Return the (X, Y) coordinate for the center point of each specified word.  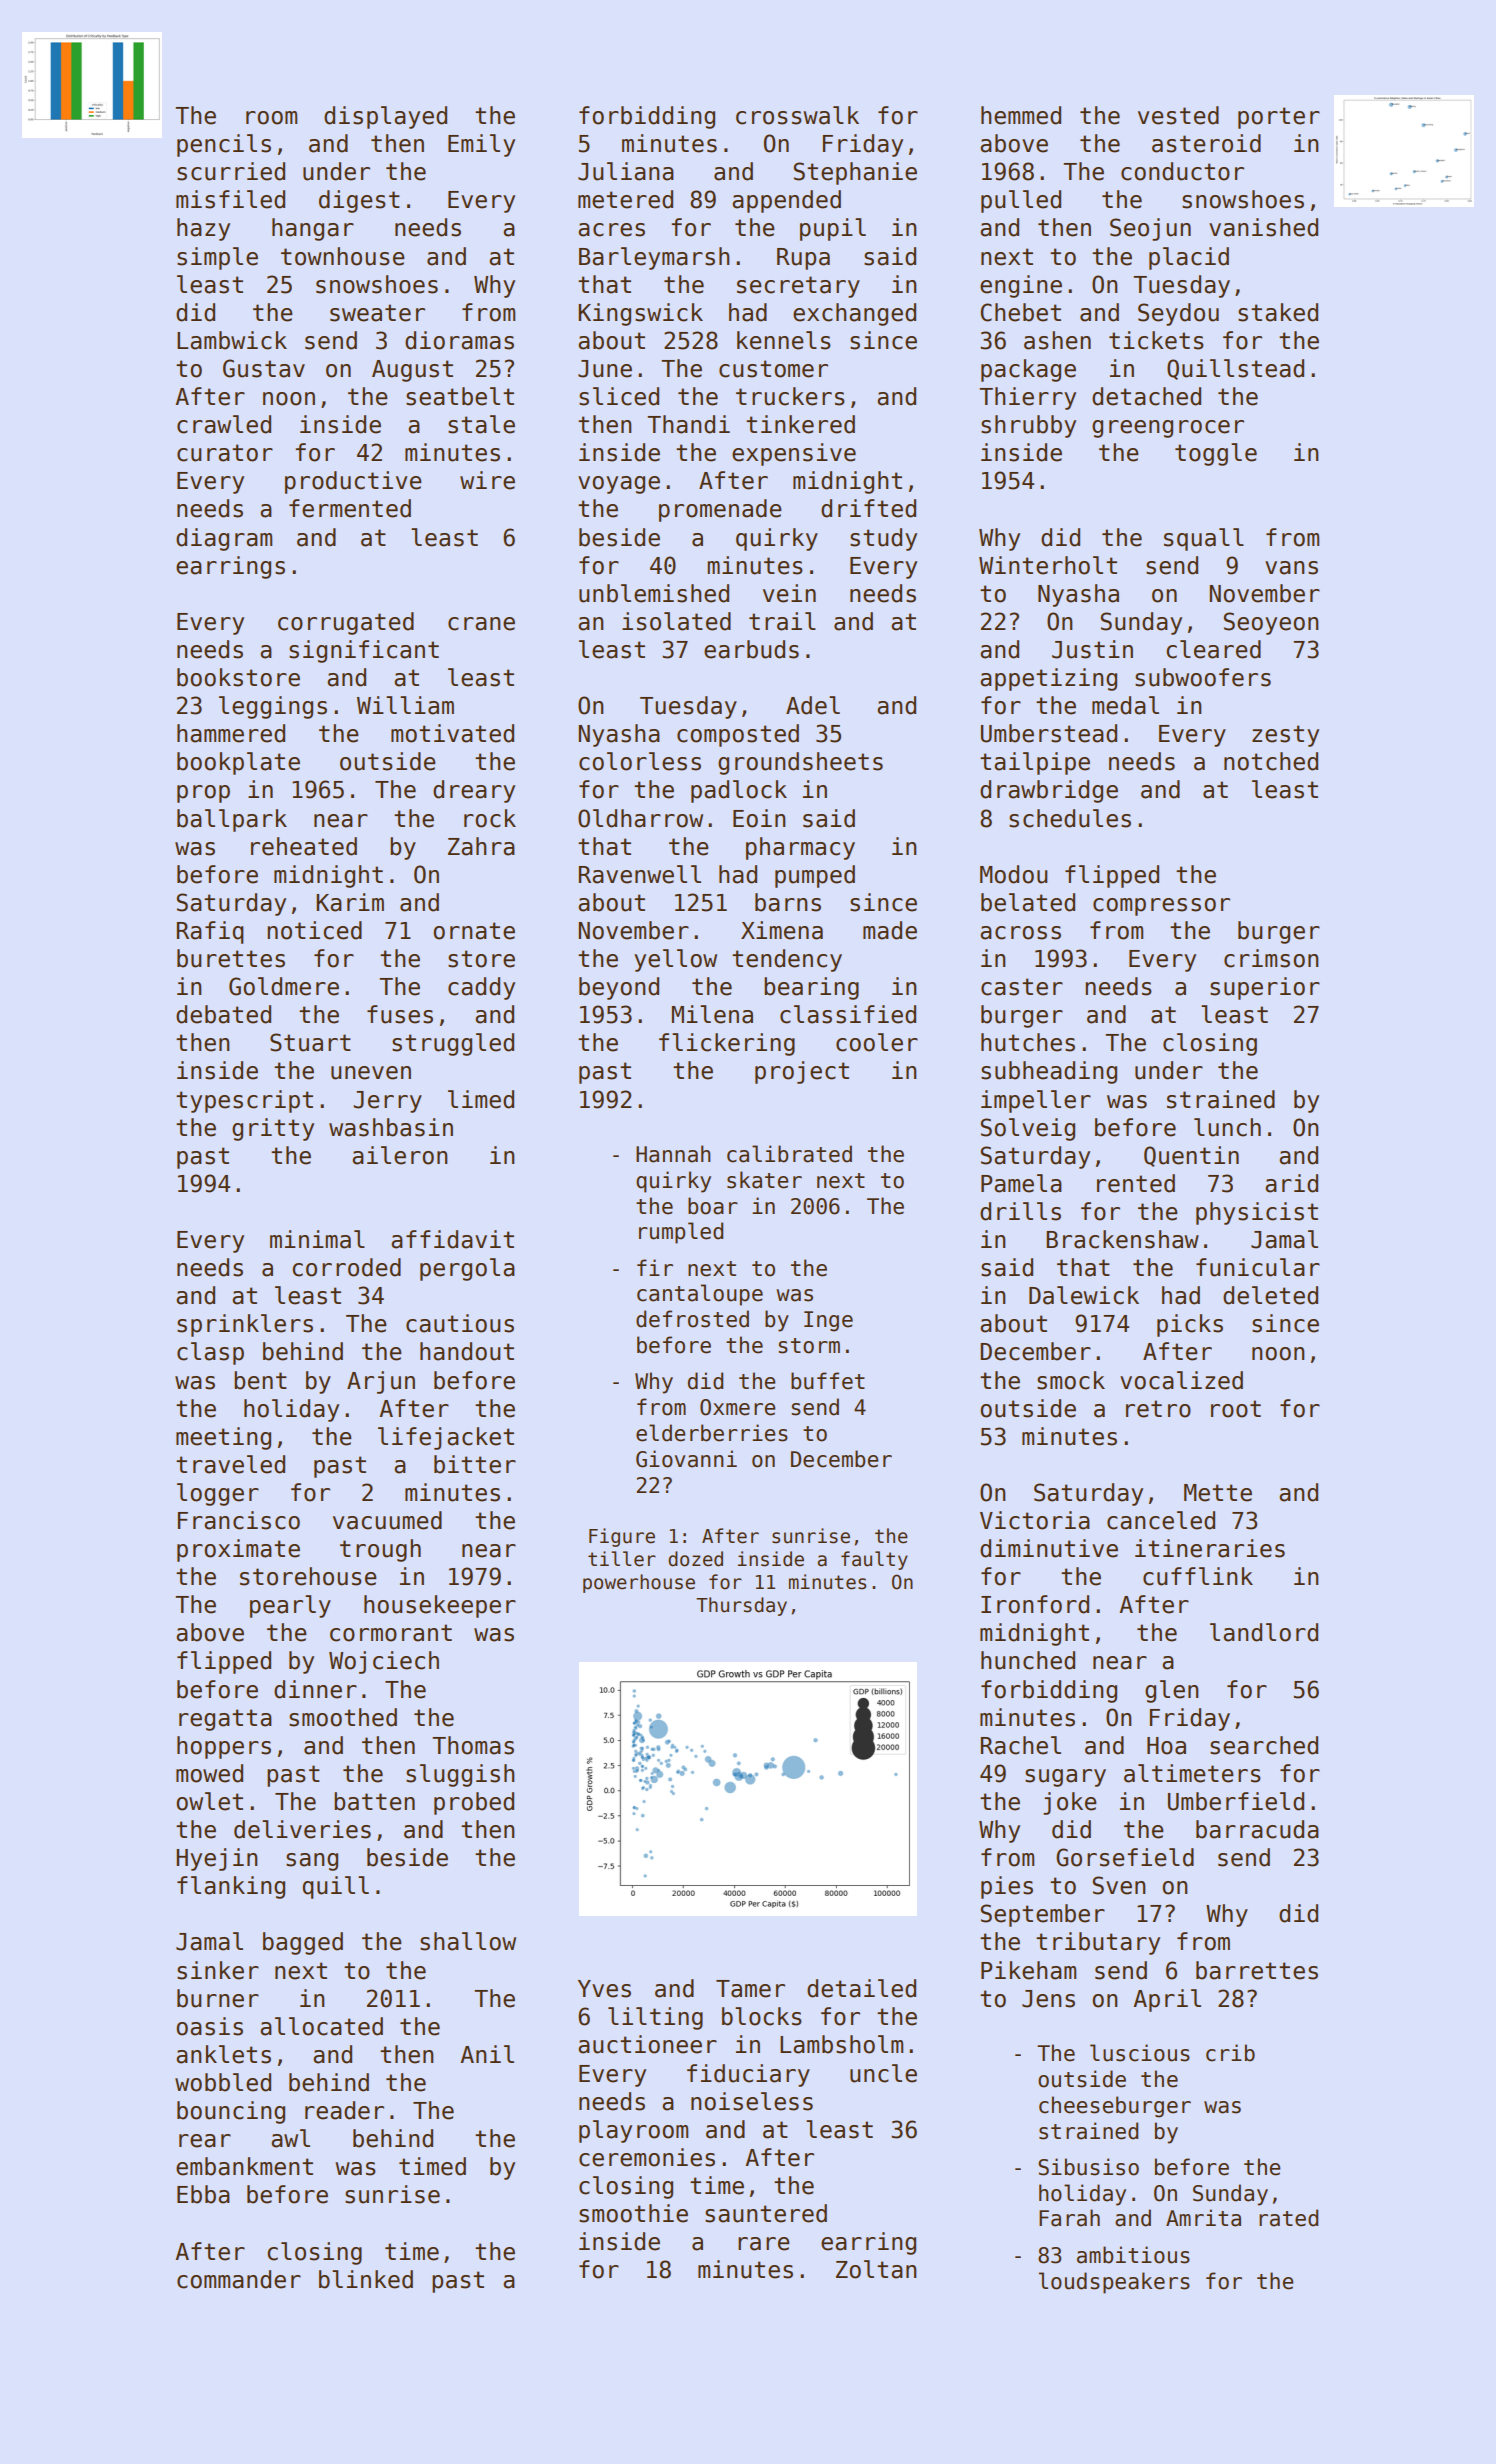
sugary (1065, 1778)
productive (353, 482)
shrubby (1028, 426)
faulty (874, 1560)
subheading (1049, 1072)
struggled (453, 1044)
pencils (224, 145)
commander (239, 2279)
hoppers (224, 1747)
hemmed (1021, 115)
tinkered (800, 424)
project (802, 1072)
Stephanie (855, 173)
